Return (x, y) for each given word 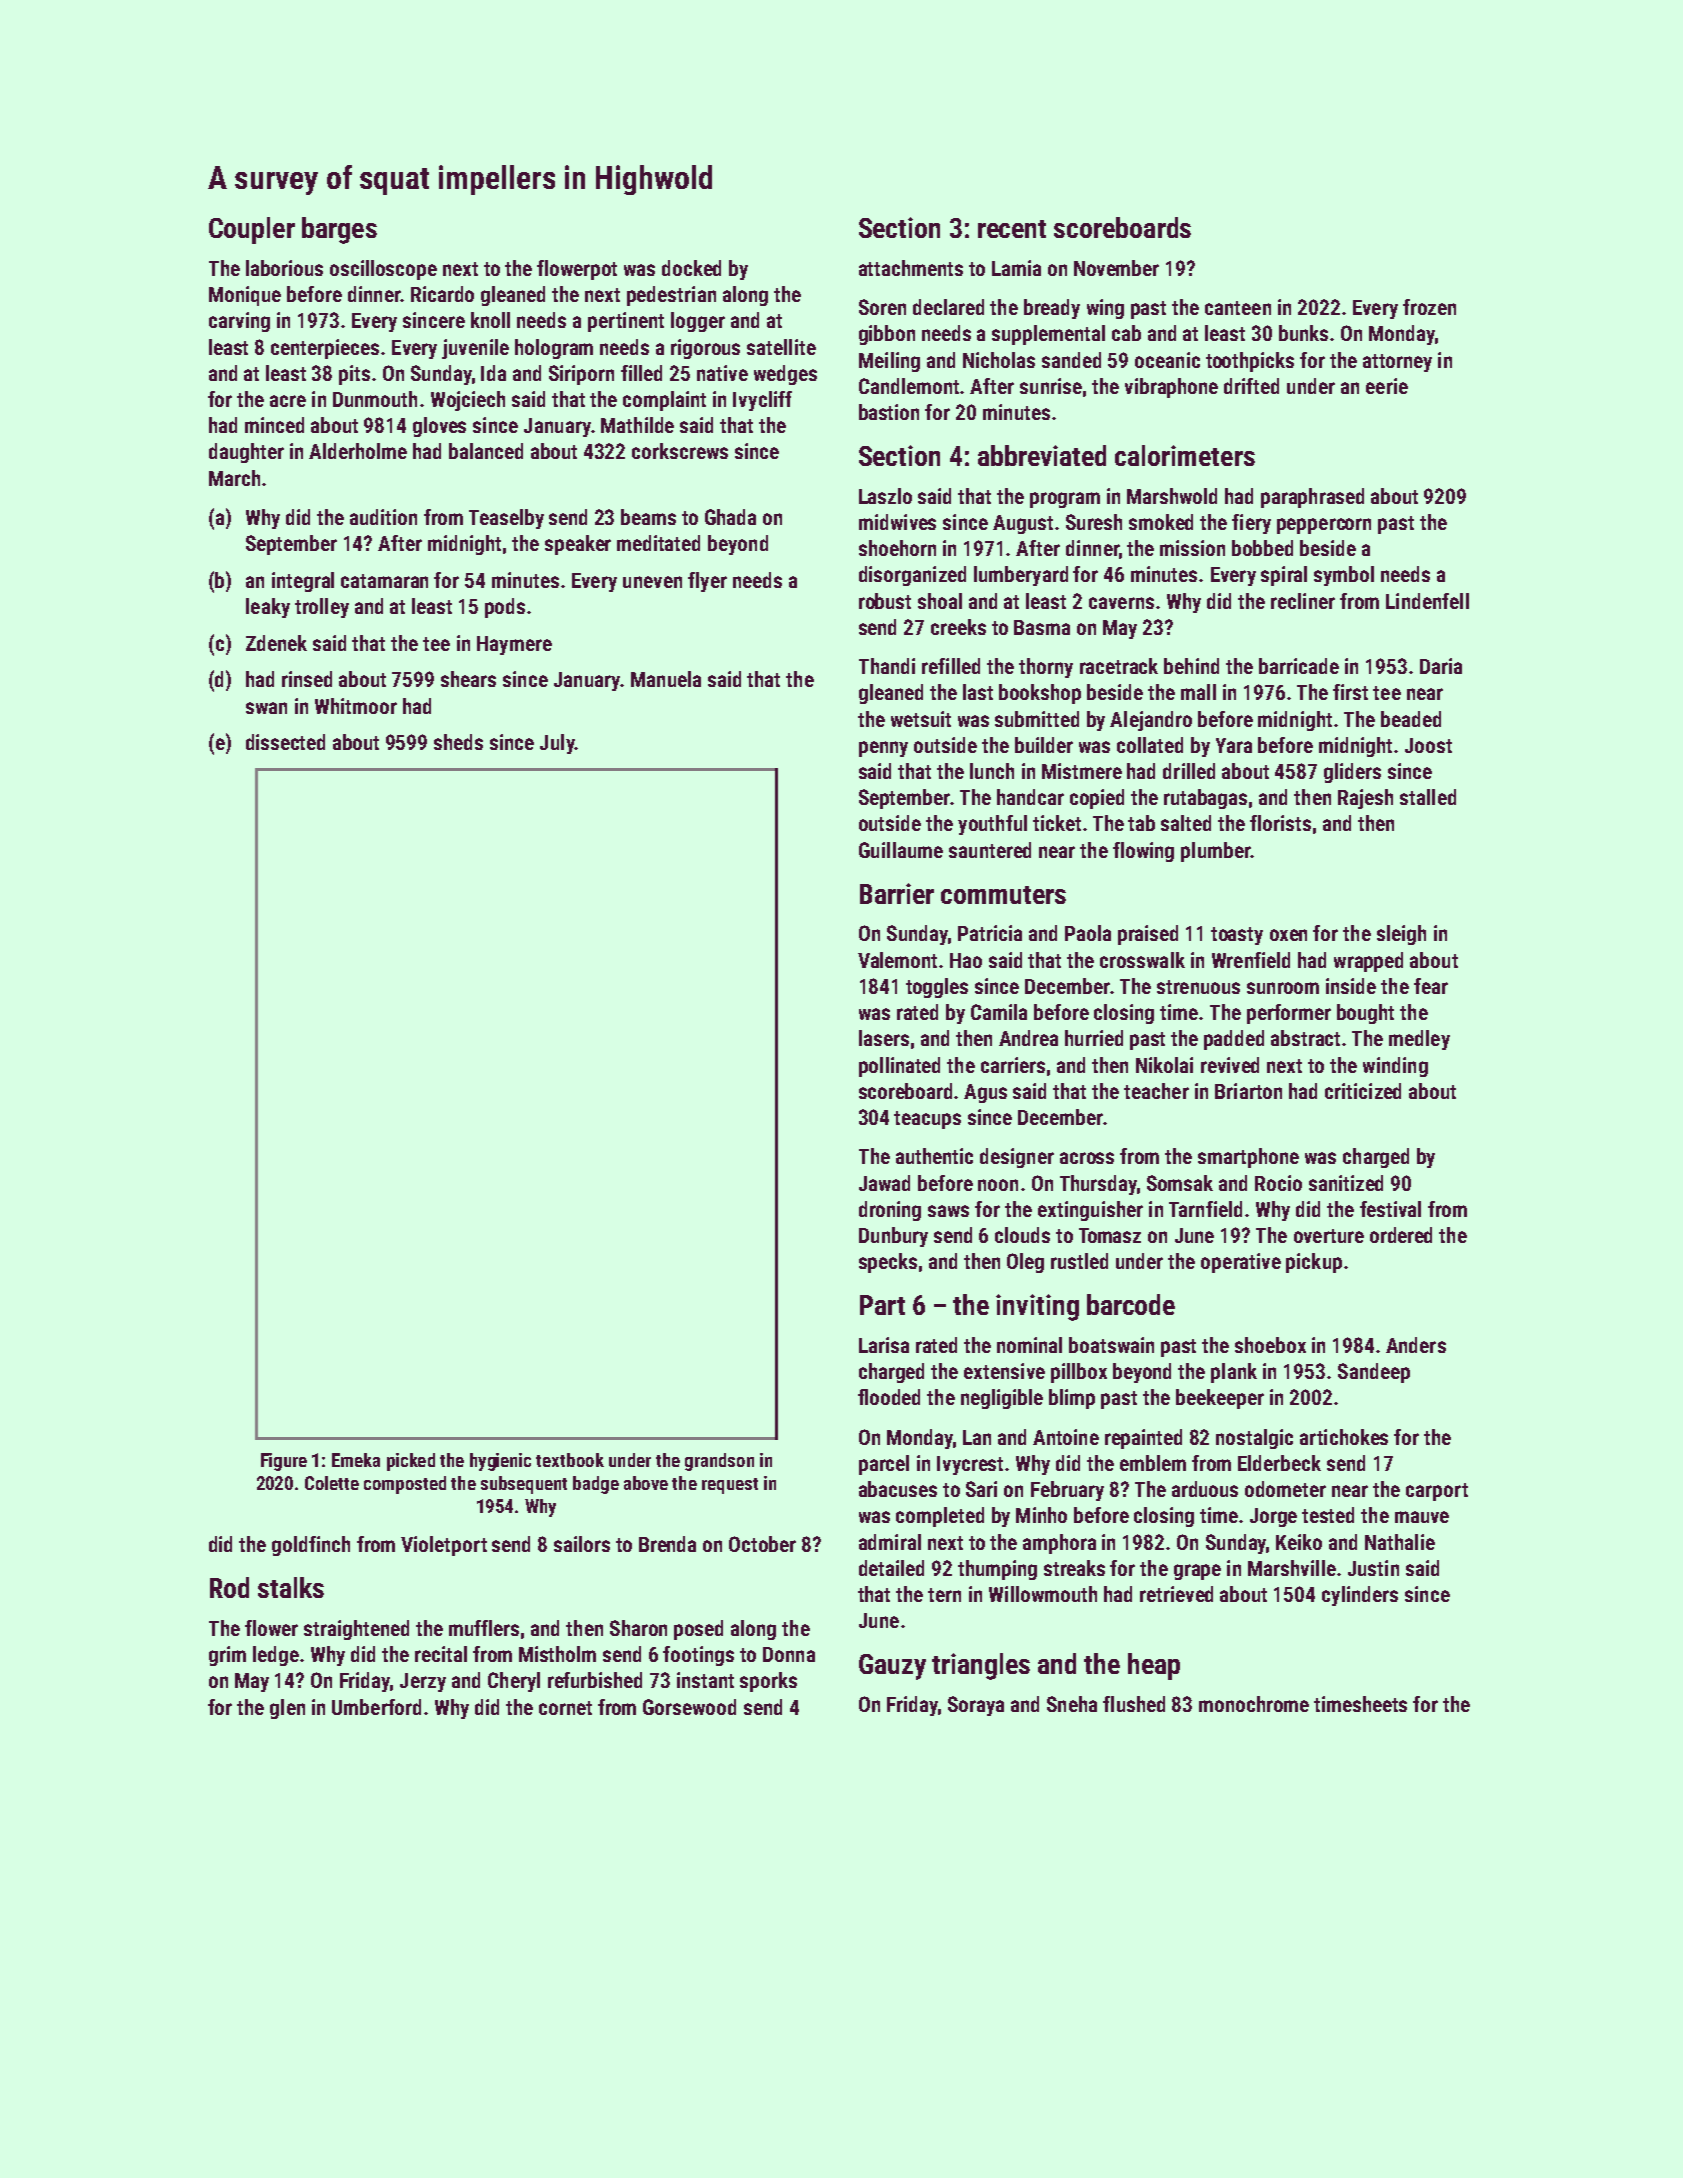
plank (1234, 1373)
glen (287, 1709)
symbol (1344, 576)
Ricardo (442, 294)
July (557, 744)
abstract (1305, 1038)
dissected (285, 742)
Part (882, 1305)
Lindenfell (1427, 601)
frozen (1429, 307)
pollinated (899, 1067)
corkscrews (680, 451)
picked (411, 1462)
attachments (911, 268)
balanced (486, 451)
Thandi (887, 666)
